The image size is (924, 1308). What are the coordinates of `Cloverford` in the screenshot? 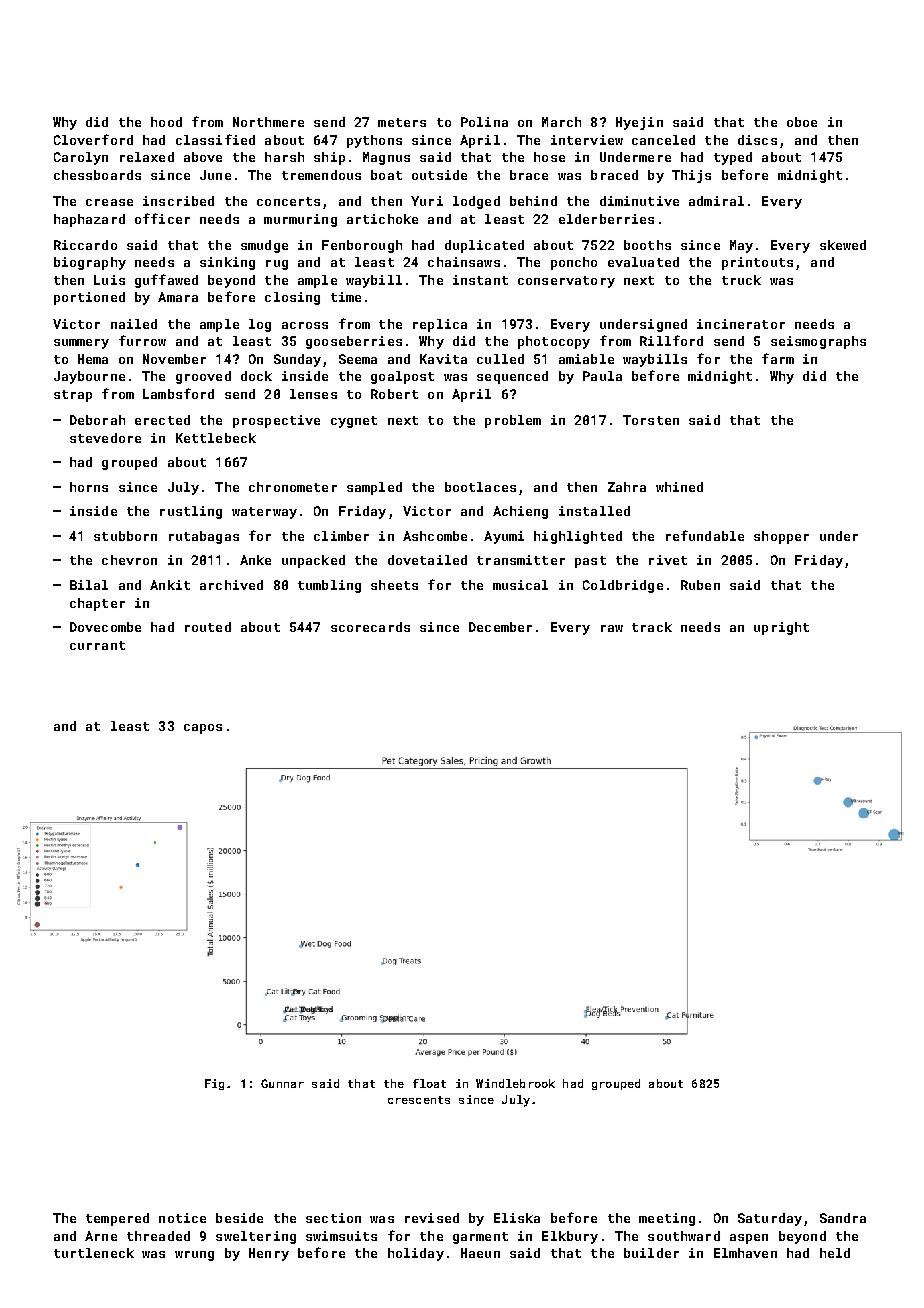 It's located at (93, 139).
